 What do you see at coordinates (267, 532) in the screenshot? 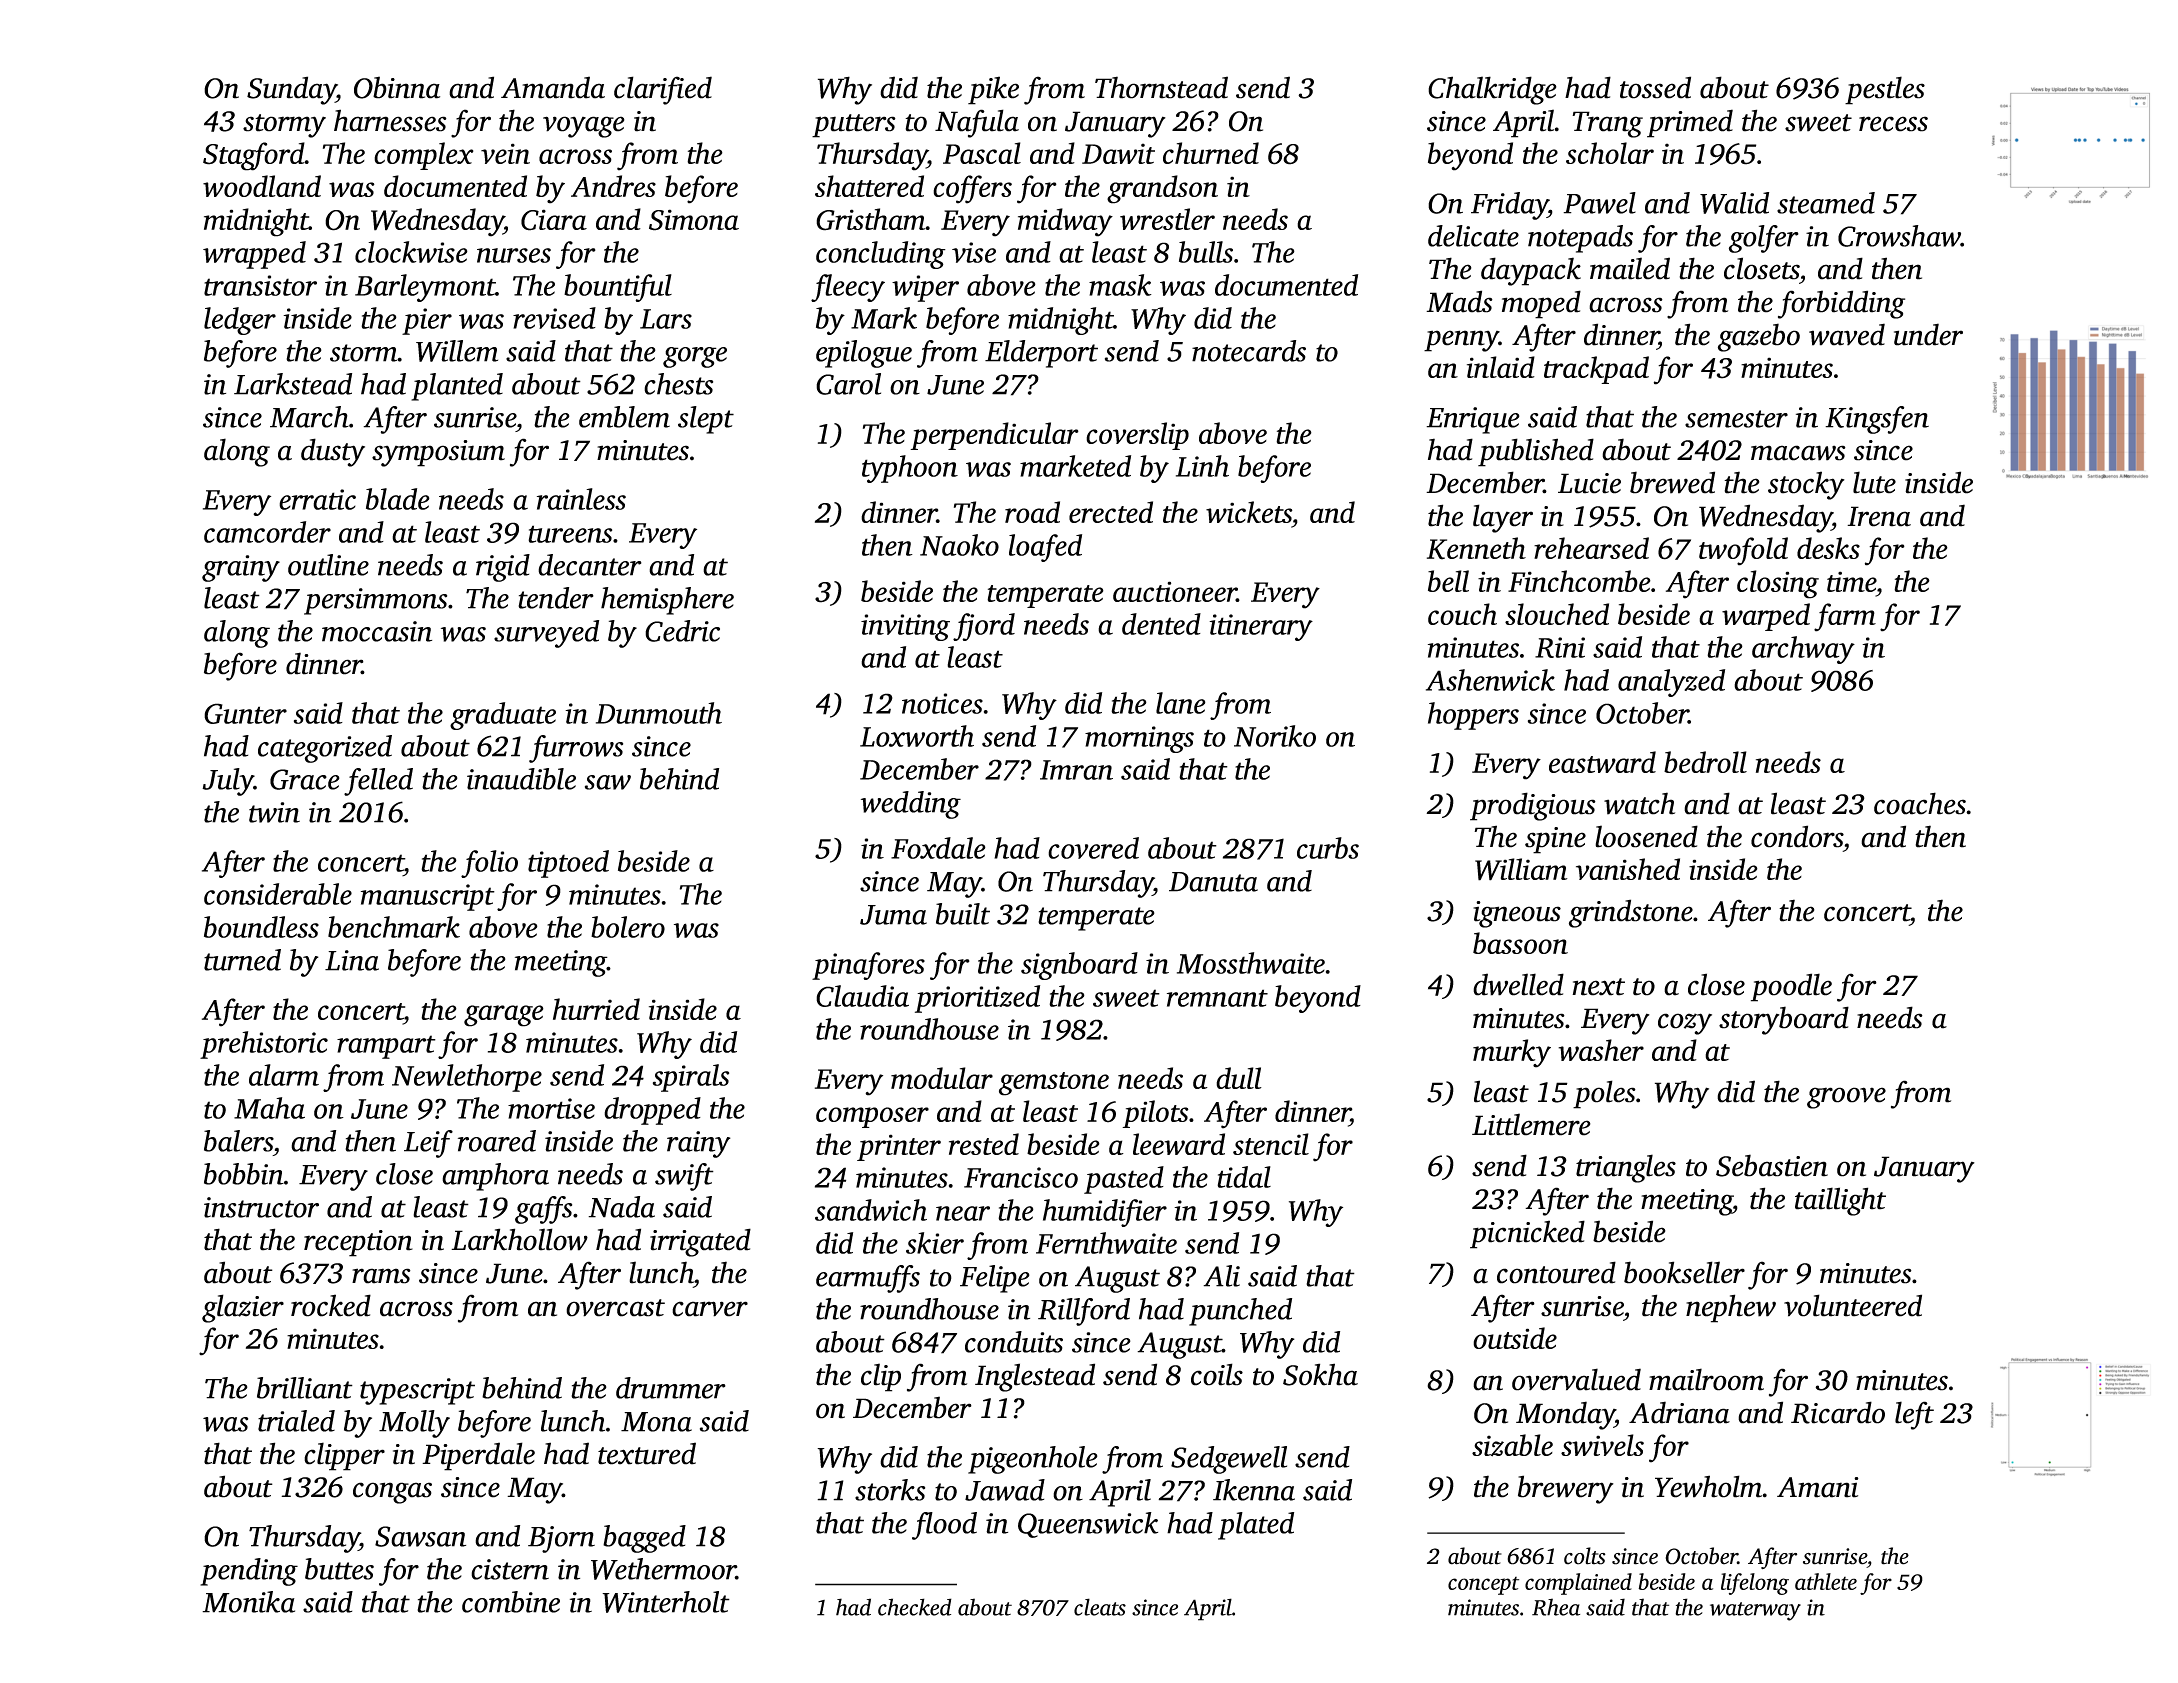
I see `camcorder` at bounding box center [267, 532].
